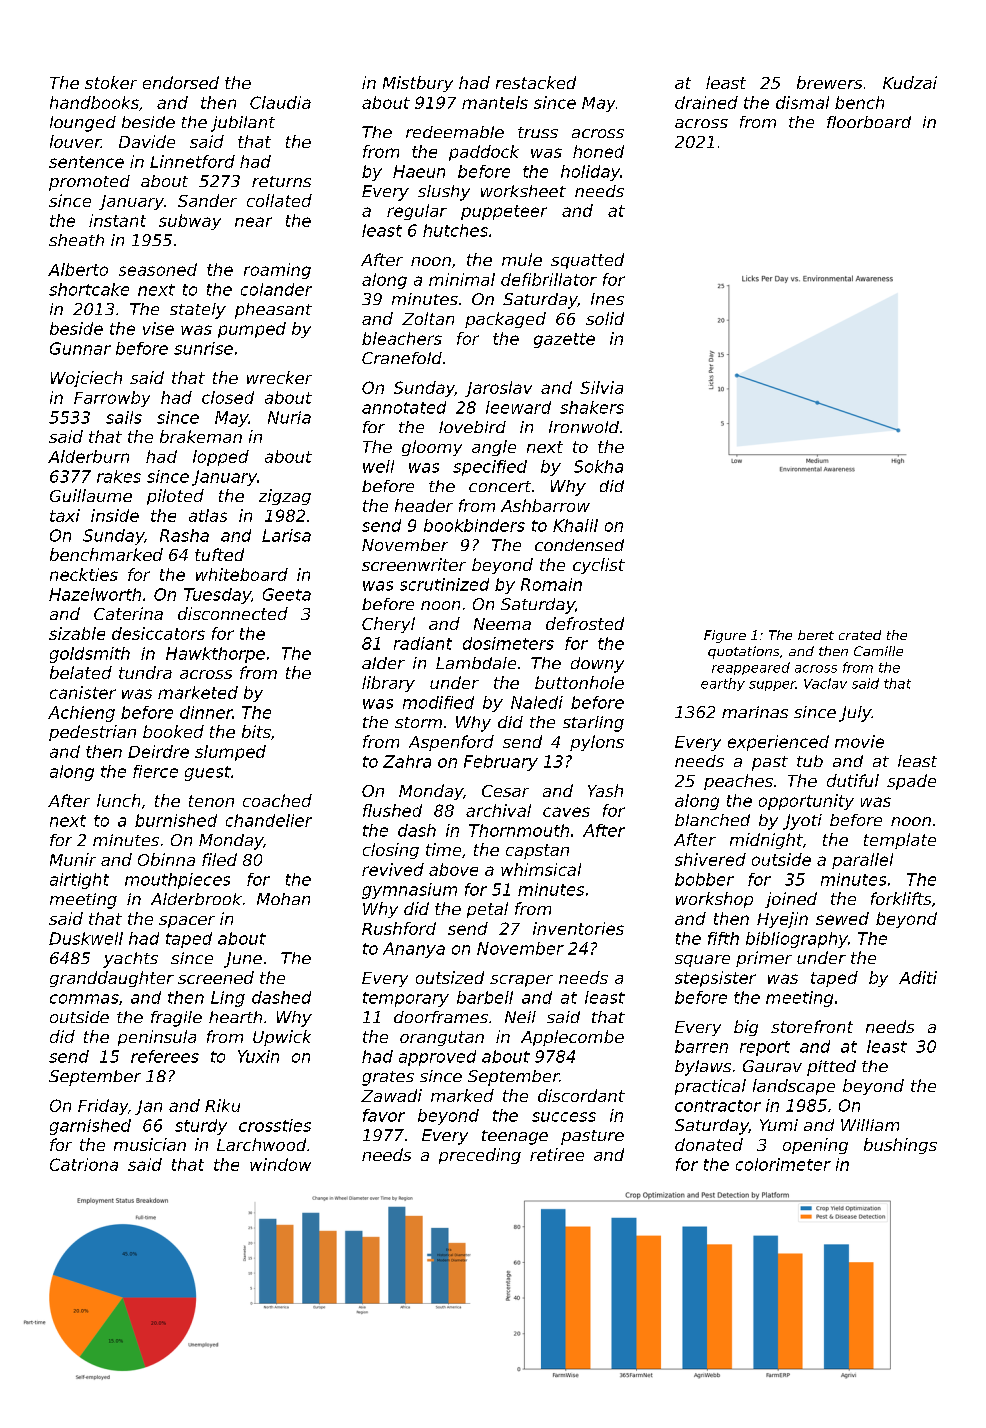 The image size is (986, 1428). What do you see at coordinates (910, 82) in the screenshot?
I see `Kudzai` at bounding box center [910, 82].
